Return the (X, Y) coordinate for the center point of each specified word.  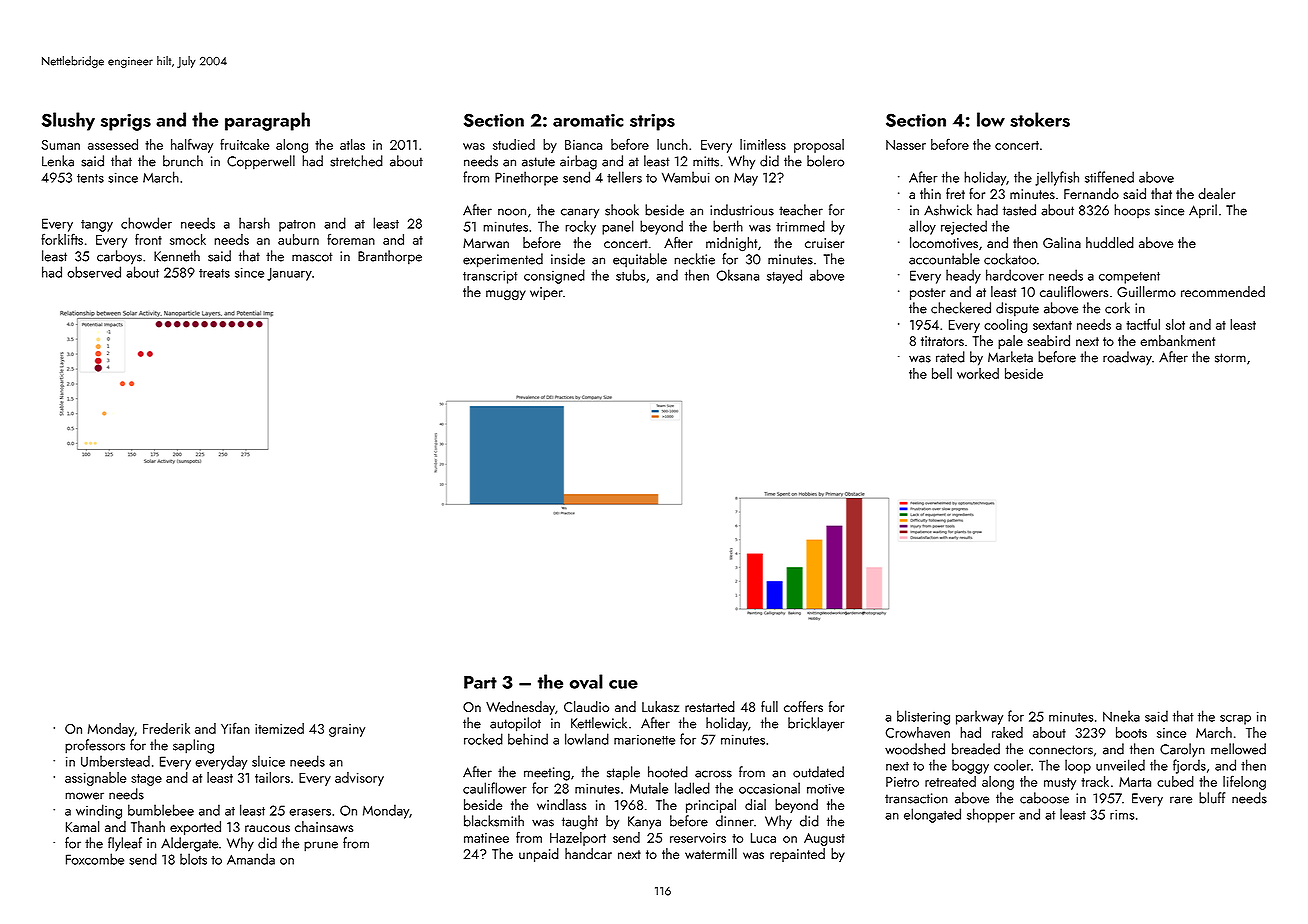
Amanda (251, 859)
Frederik (166, 728)
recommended (1223, 291)
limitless (763, 144)
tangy (97, 226)
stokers (1040, 119)
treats (214, 273)
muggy (506, 295)
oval (586, 681)
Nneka (1121, 716)
